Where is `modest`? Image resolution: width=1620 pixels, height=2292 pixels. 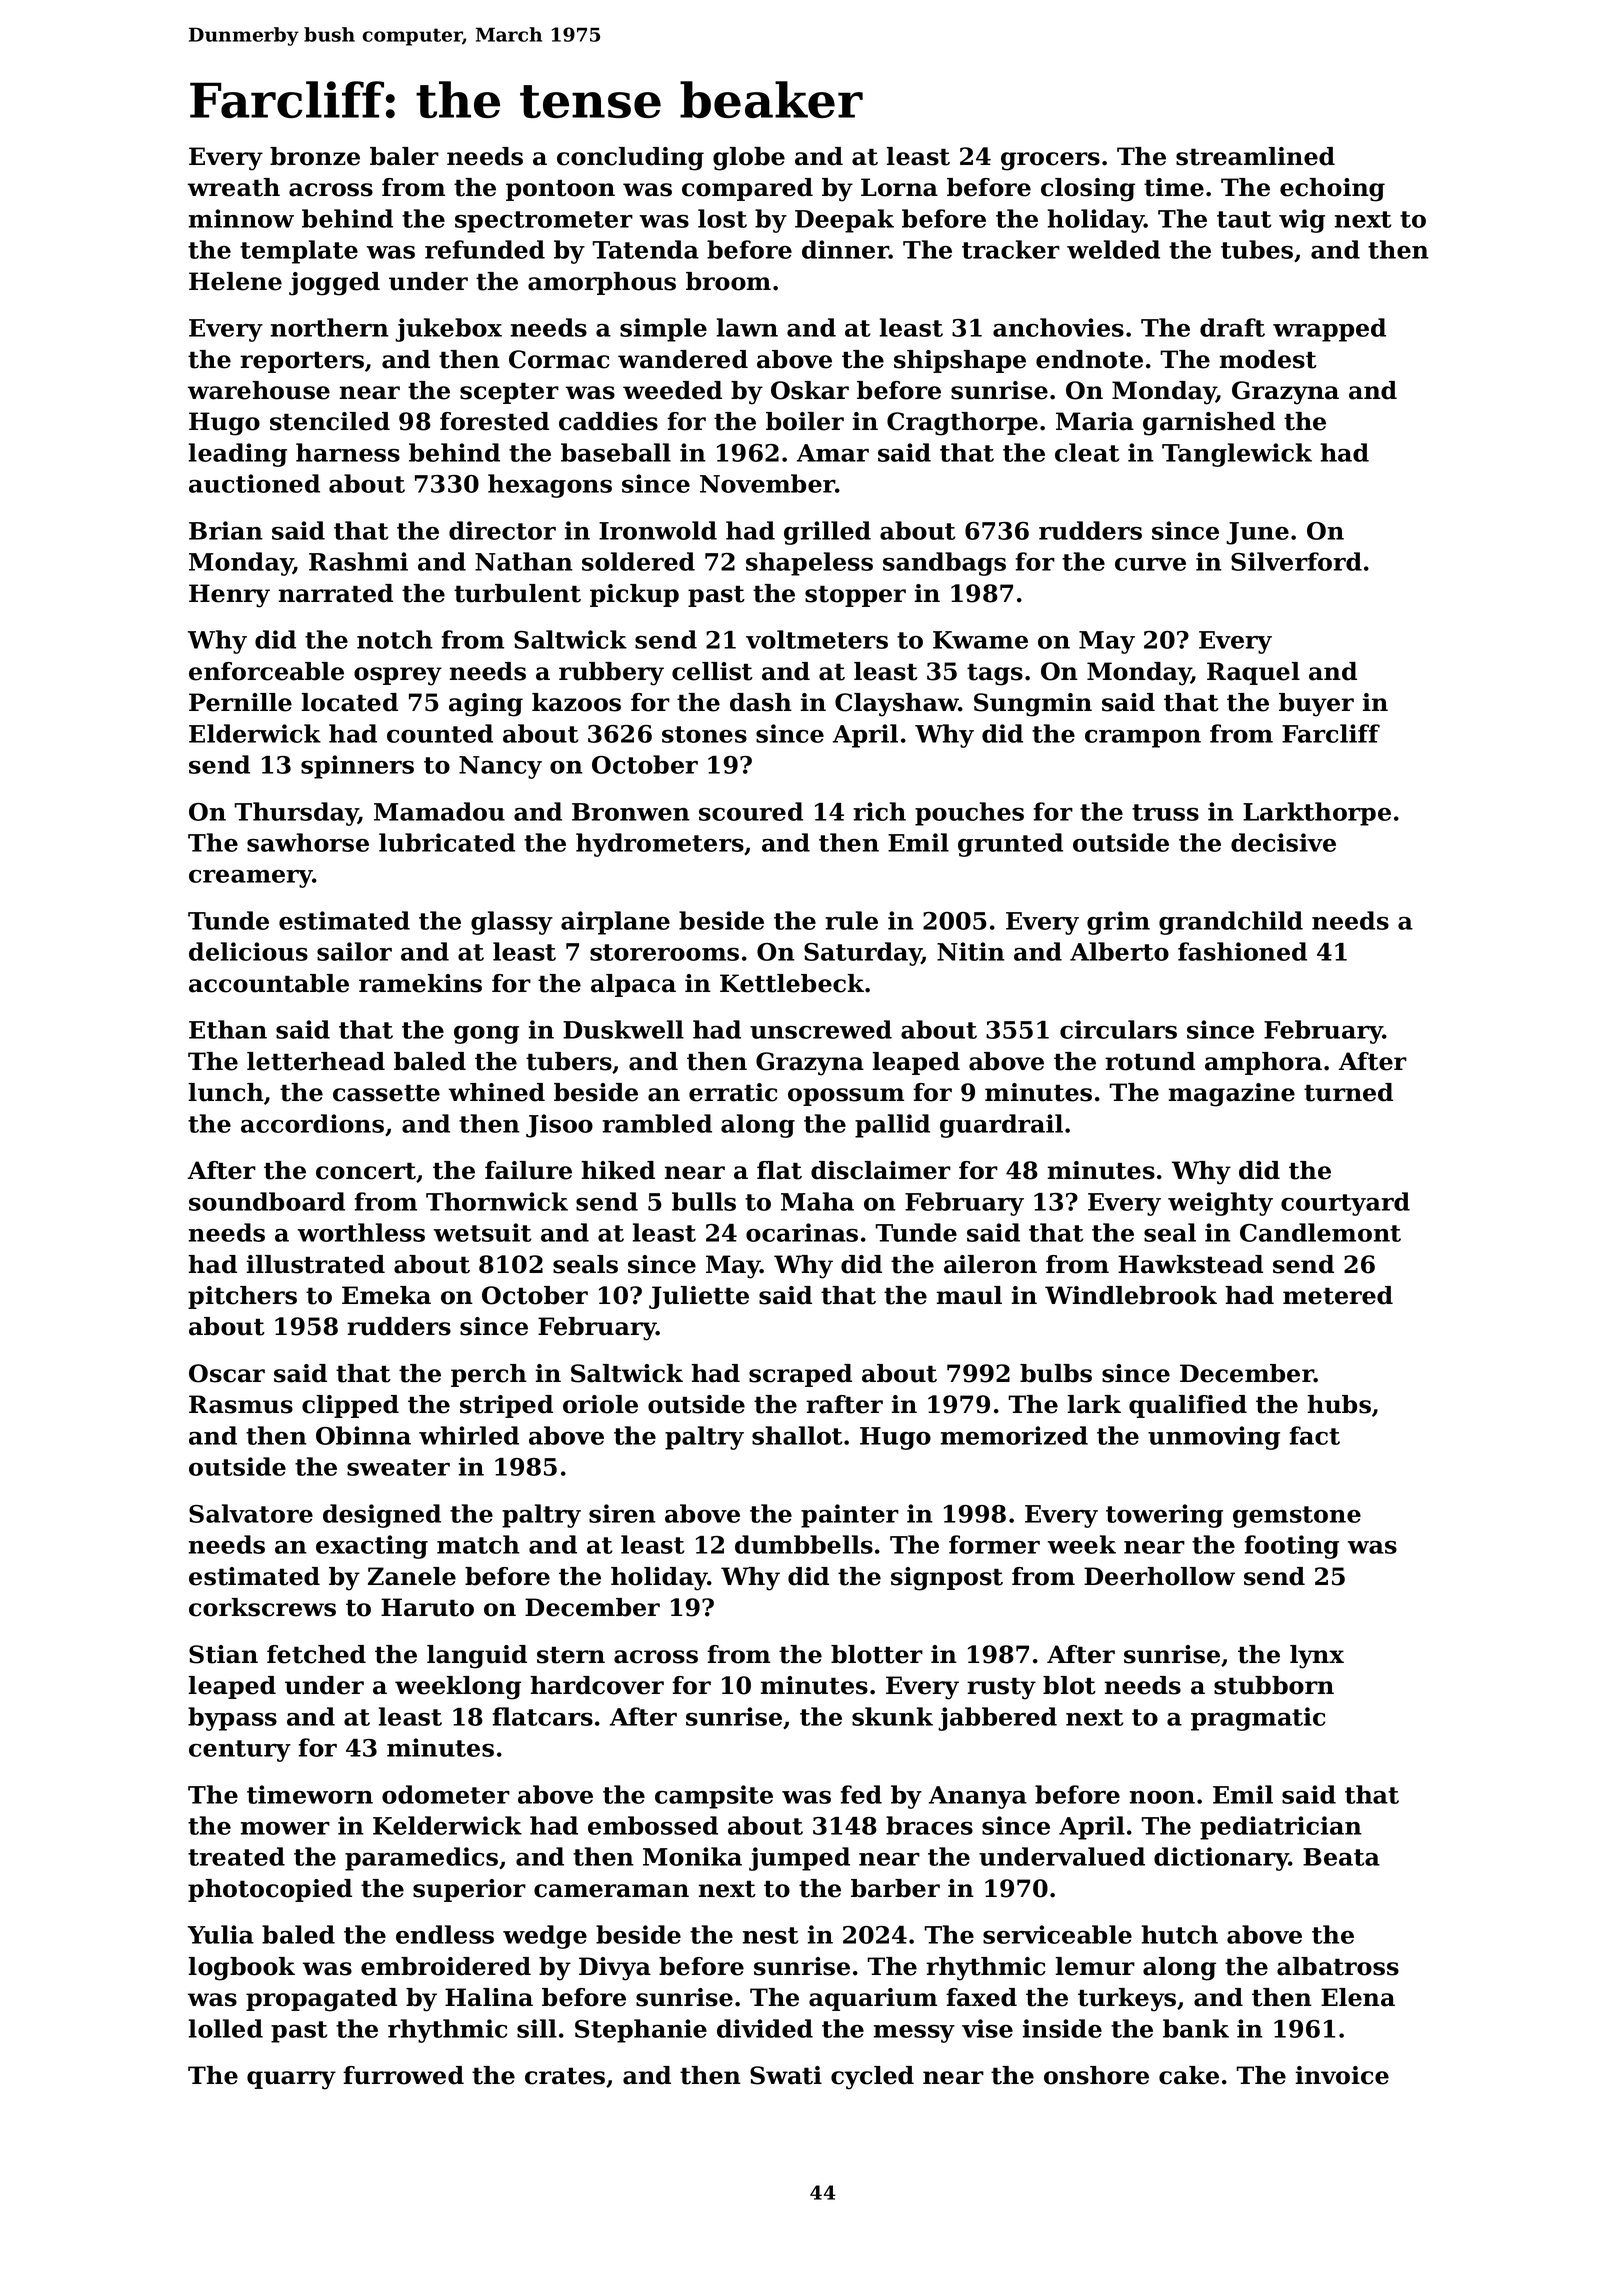
modest is located at coordinates (1268, 359).
